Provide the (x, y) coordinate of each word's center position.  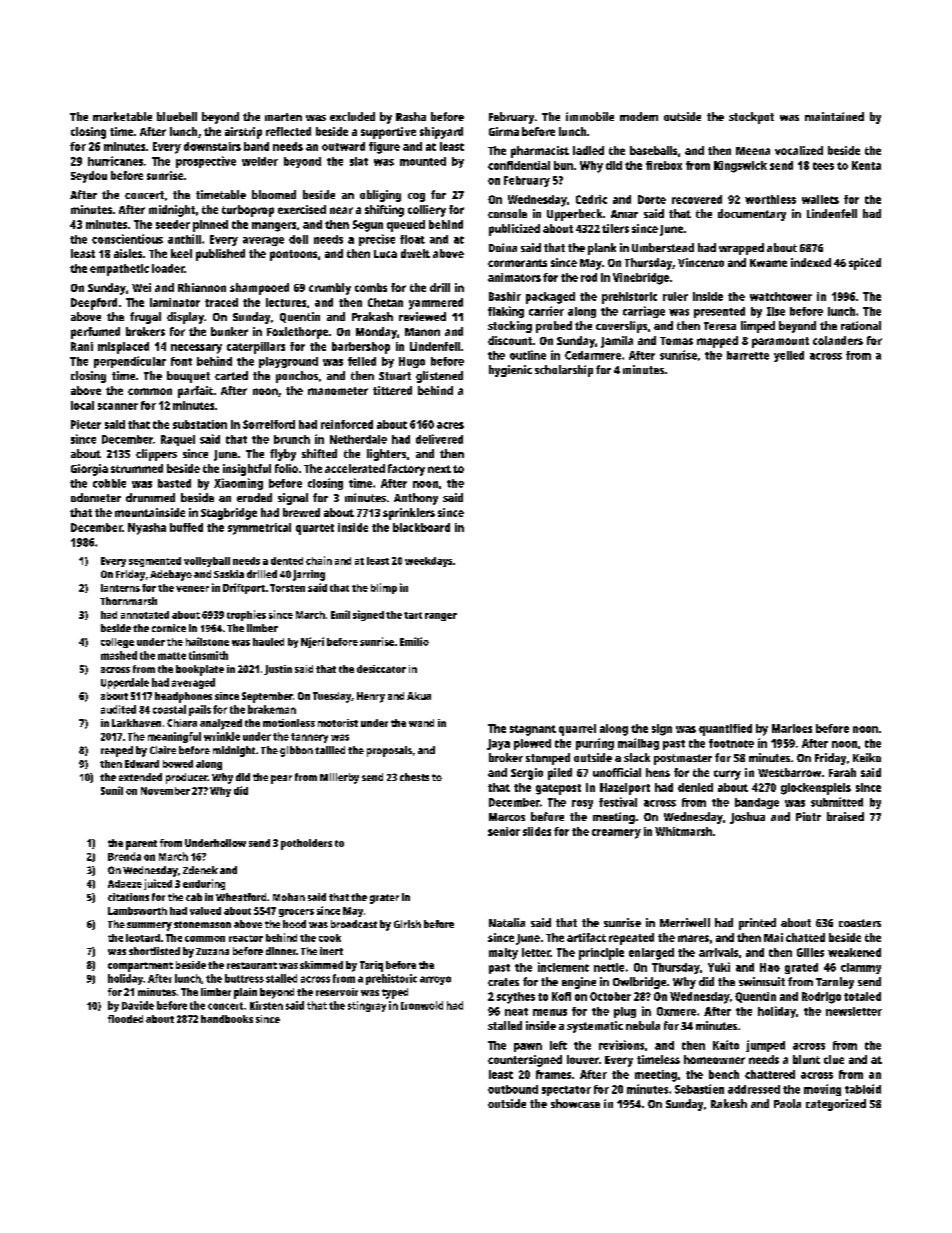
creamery (616, 834)
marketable (122, 116)
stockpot (751, 118)
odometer (96, 497)
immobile (590, 116)
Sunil (112, 790)
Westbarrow (789, 772)
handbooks (227, 1019)
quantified (725, 730)
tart (413, 615)
